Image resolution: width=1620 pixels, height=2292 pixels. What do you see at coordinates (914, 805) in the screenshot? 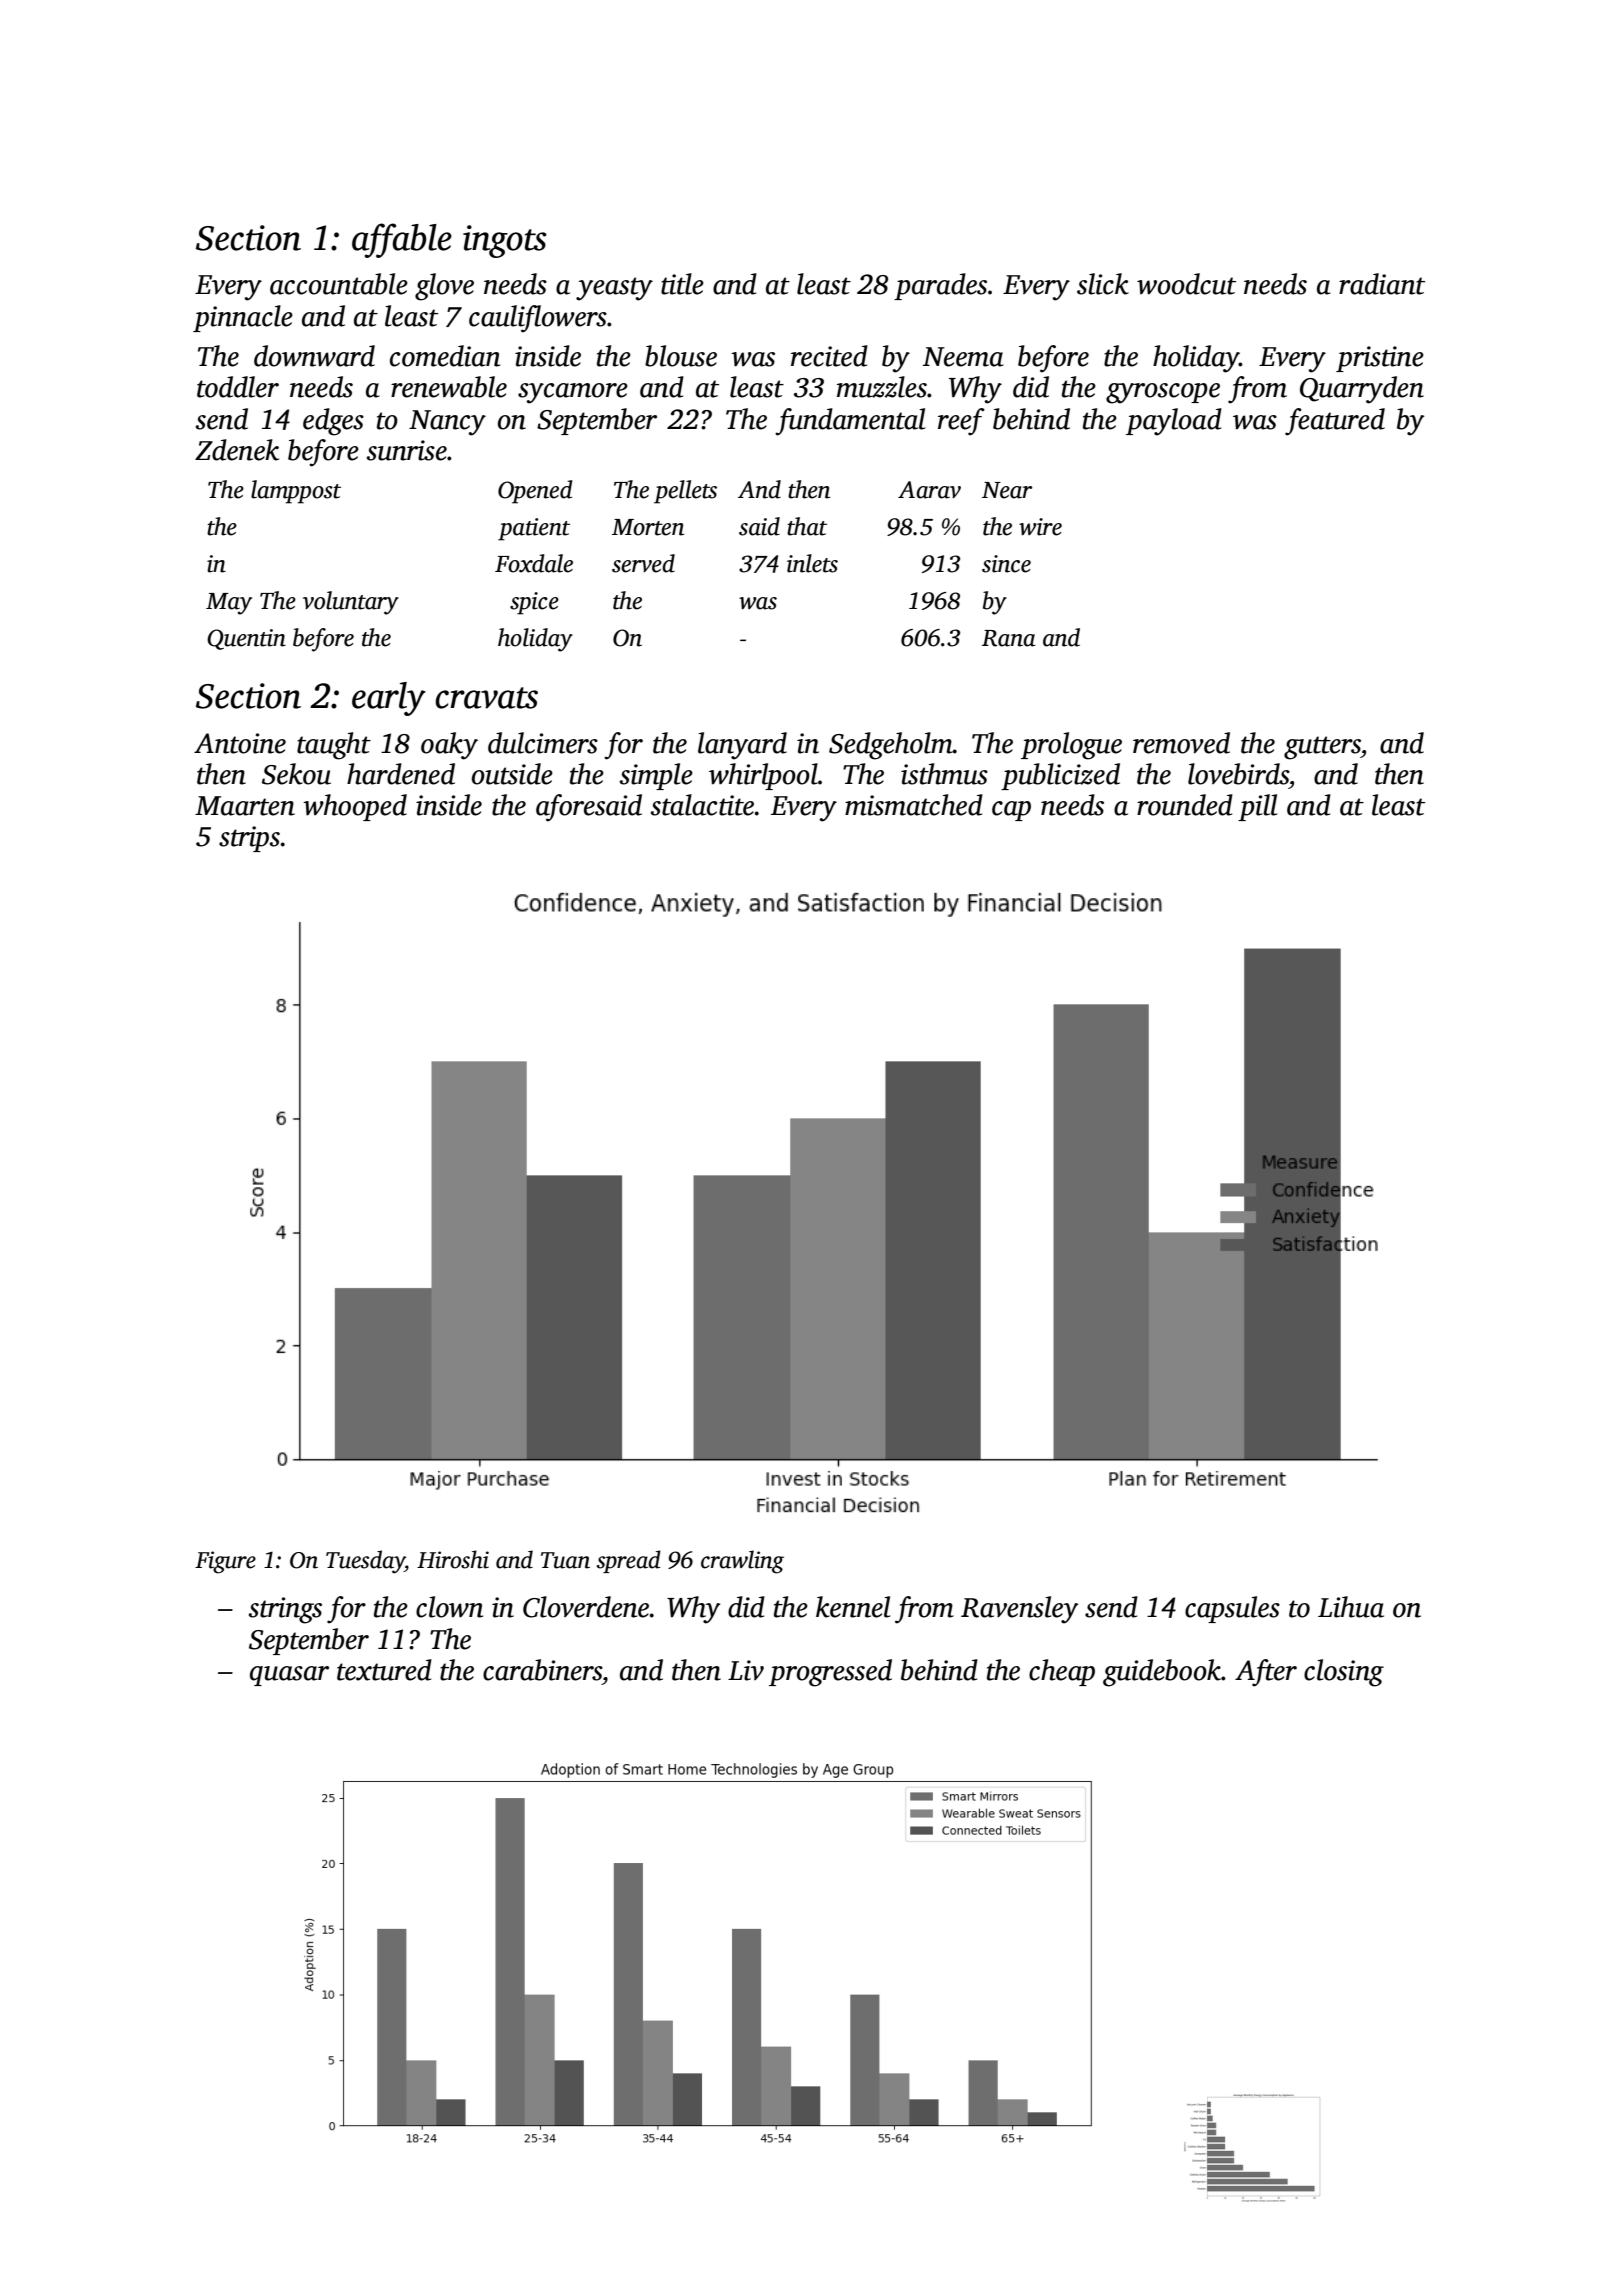
I see `mismatched` at bounding box center [914, 805].
